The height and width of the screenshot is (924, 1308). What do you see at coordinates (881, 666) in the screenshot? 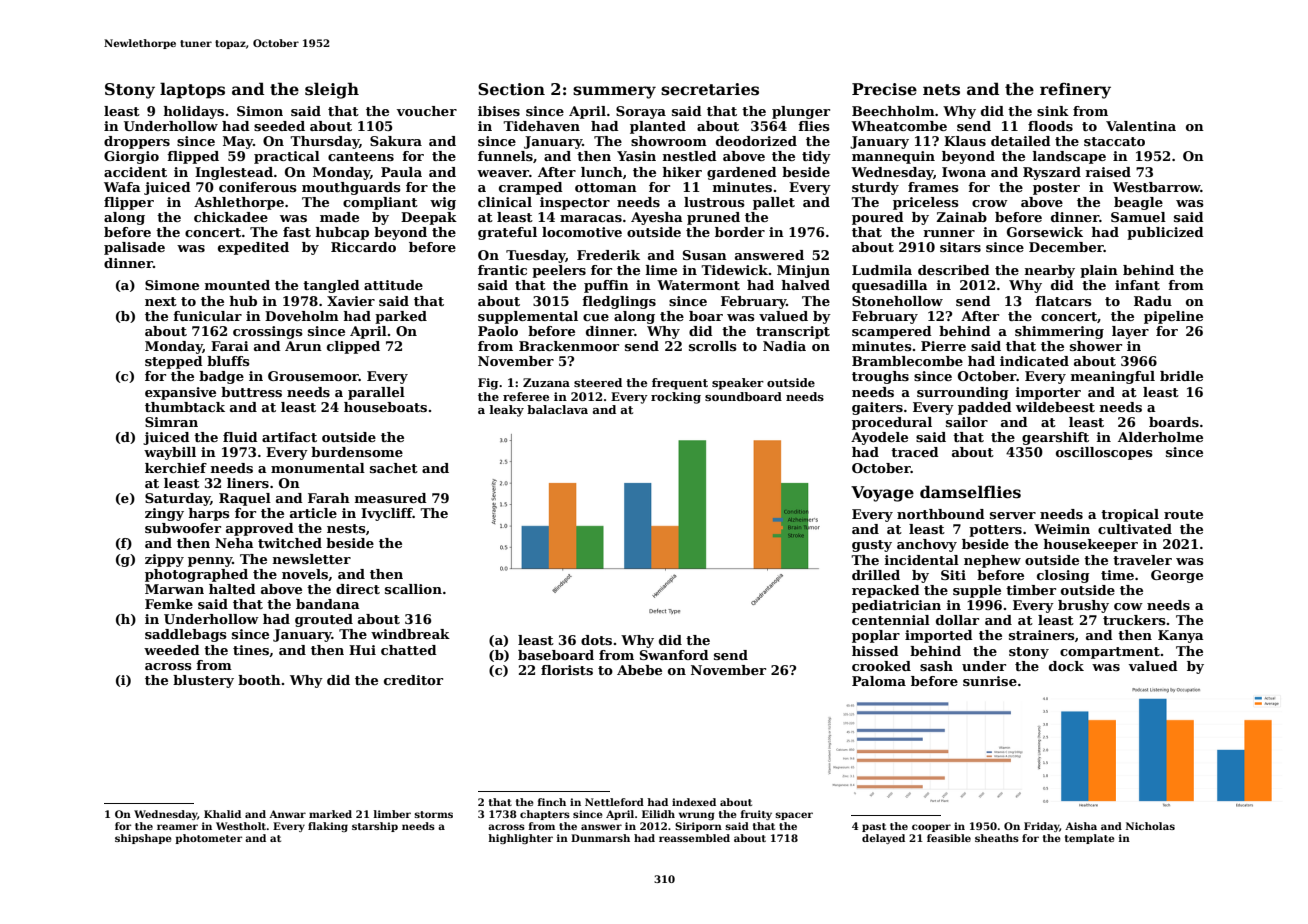
I see `crooked` at bounding box center [881, 666].
